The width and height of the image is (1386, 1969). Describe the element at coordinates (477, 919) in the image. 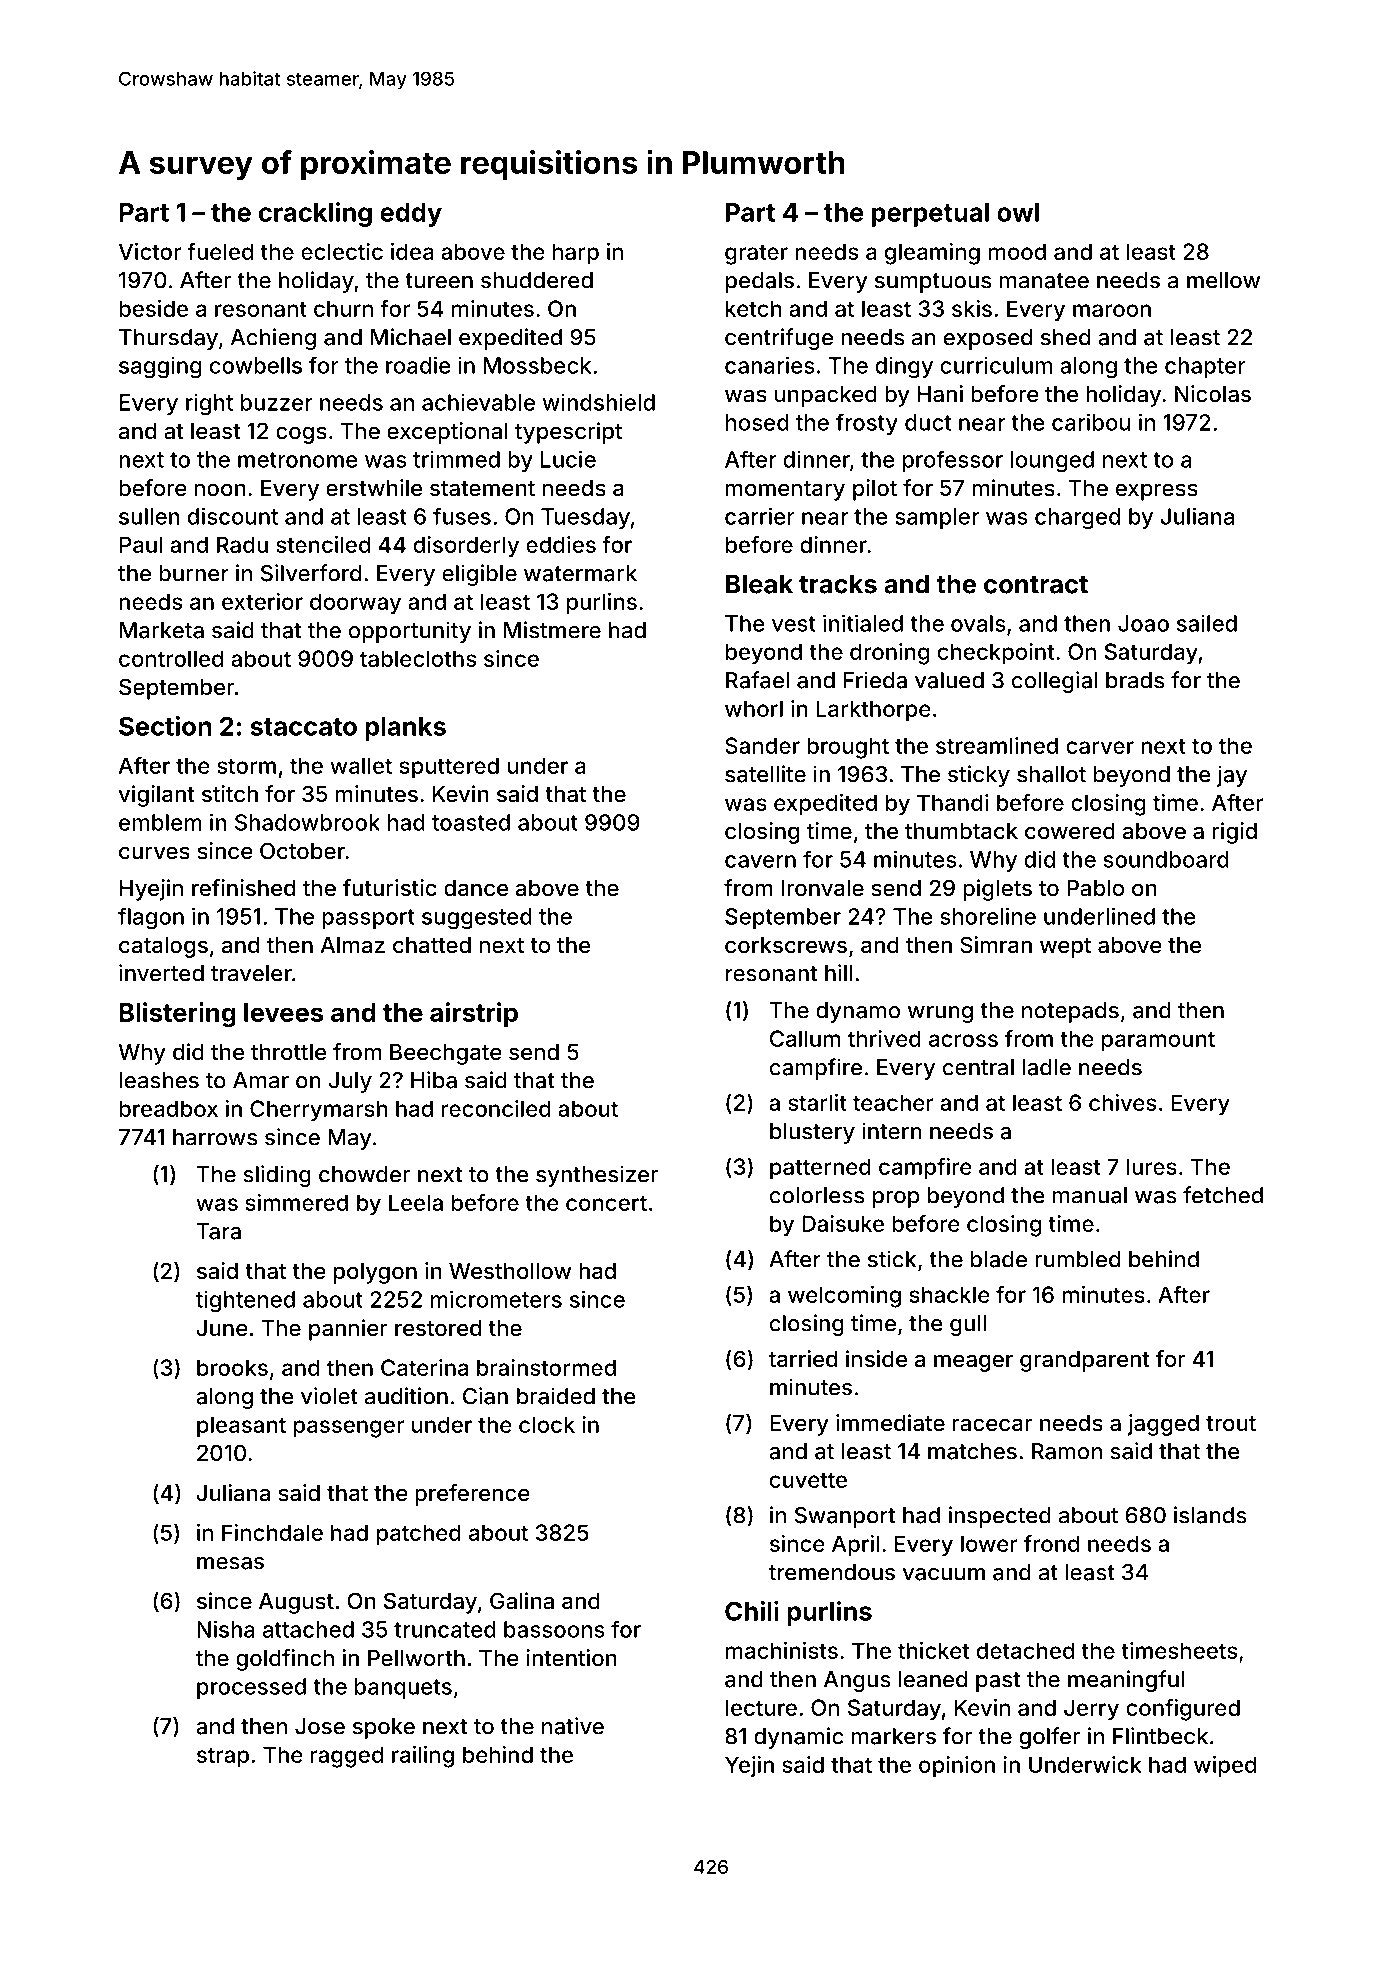

I see `suggested` at that location.
